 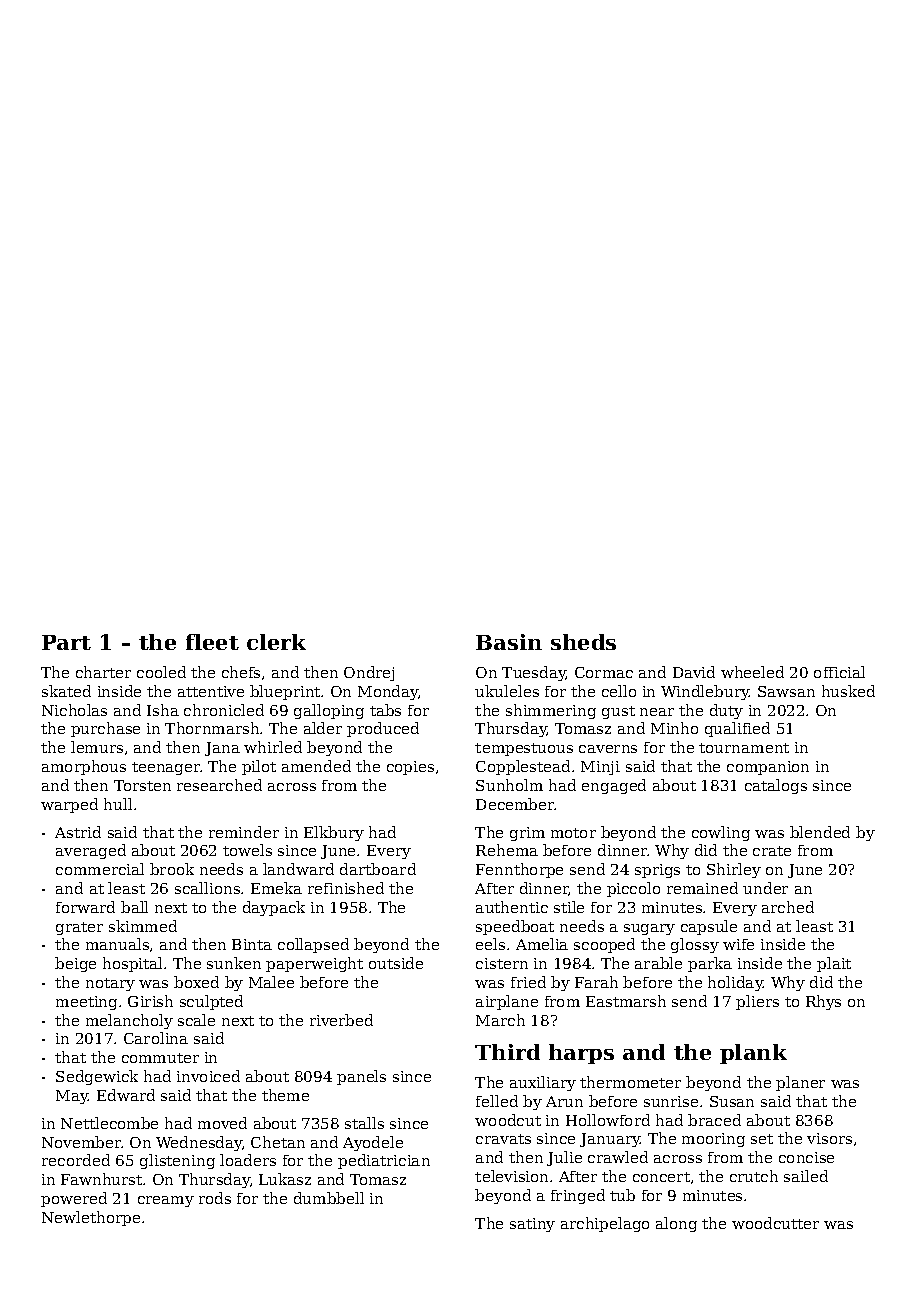 I want to click on along, so click(x=676, y=1224).
